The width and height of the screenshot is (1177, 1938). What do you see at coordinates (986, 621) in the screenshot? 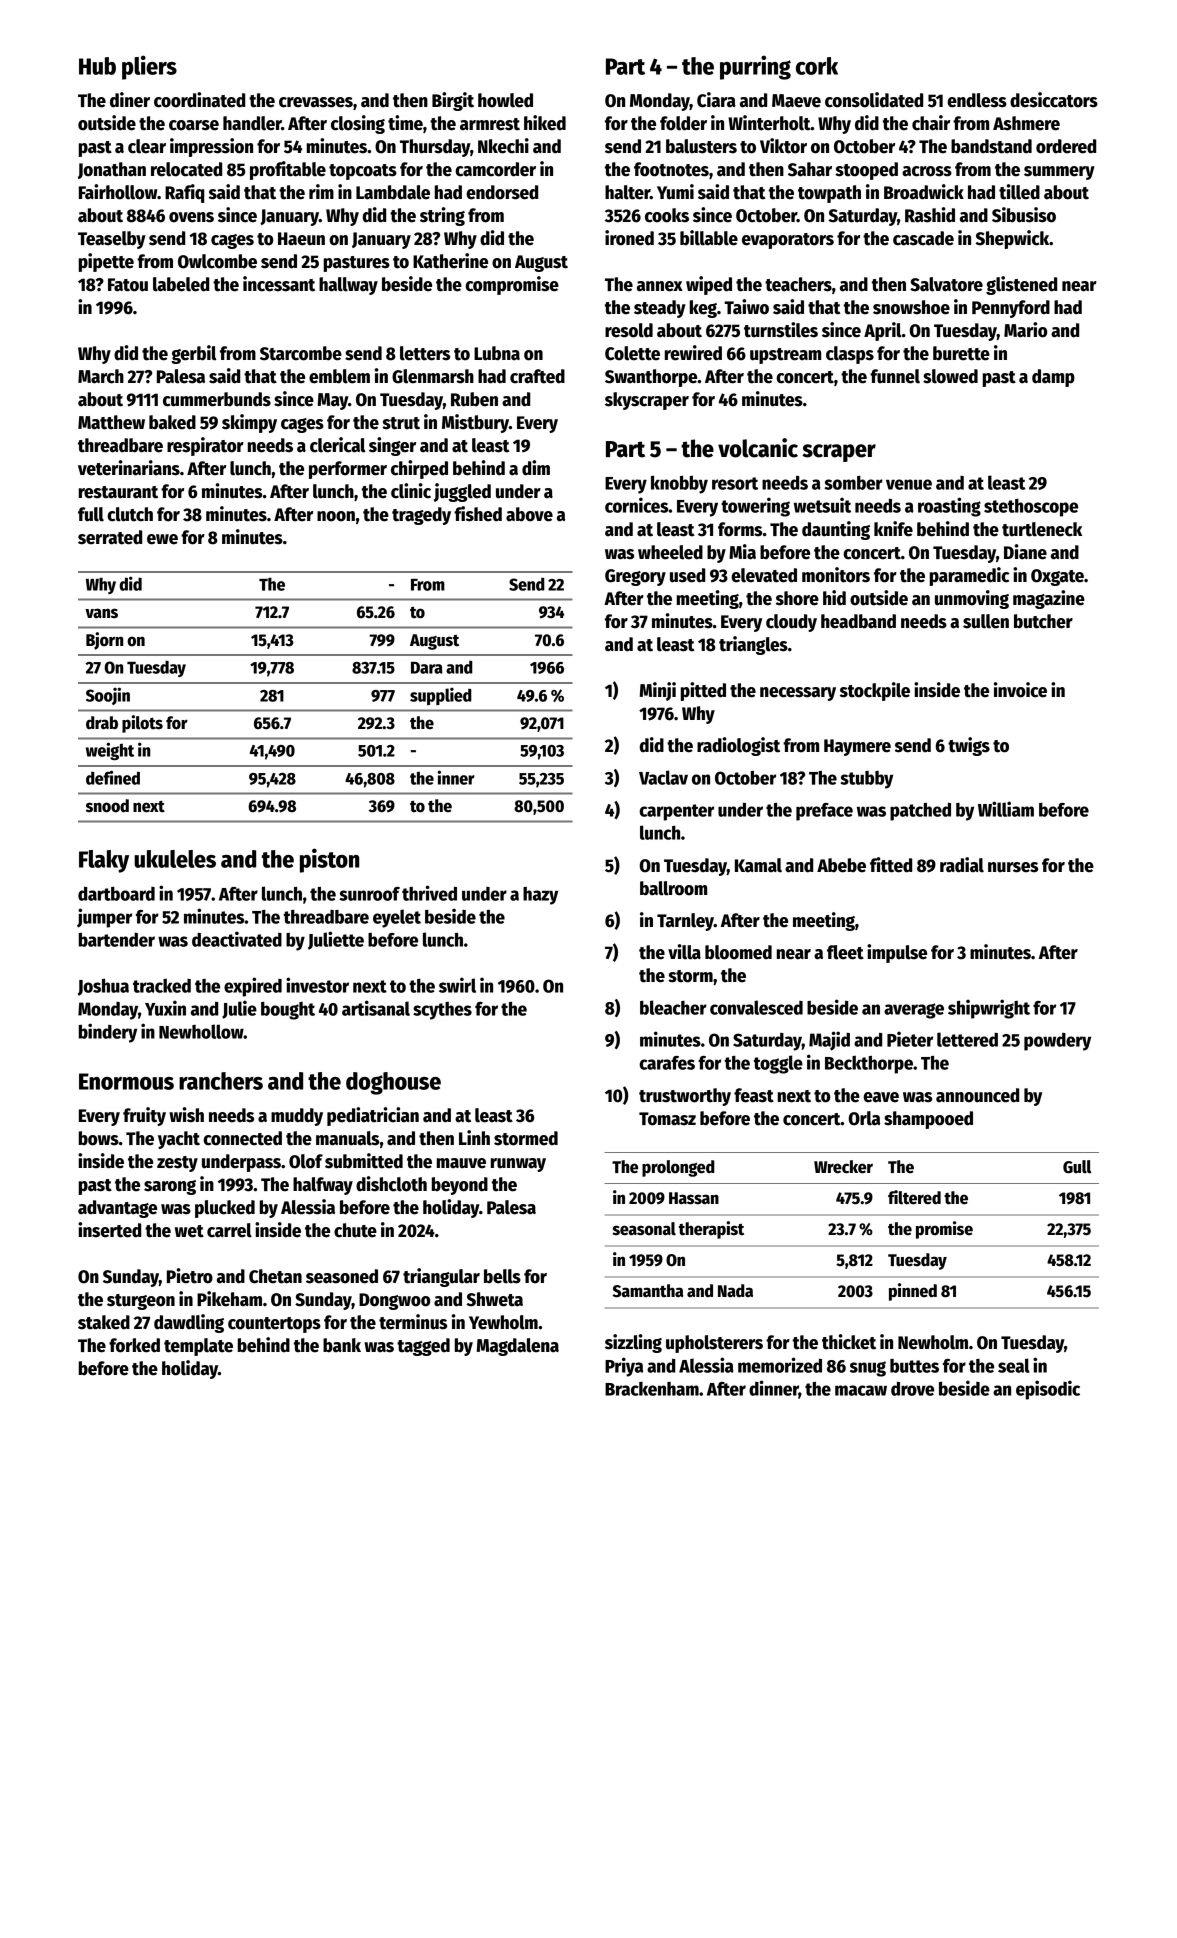
I see `sullen` at bounding box center [986, 621].
